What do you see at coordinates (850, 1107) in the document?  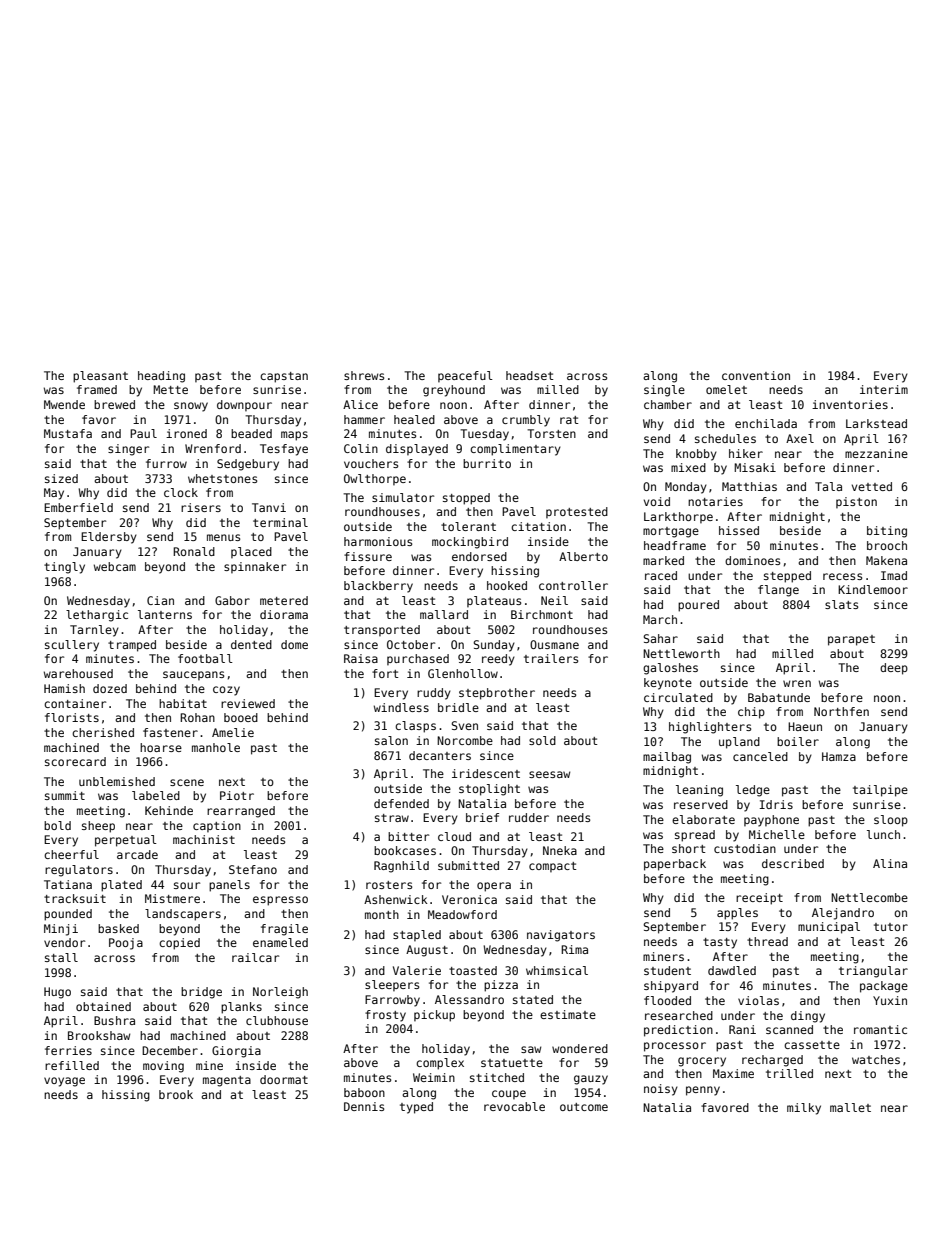 I see `mallet` at bounding box center [850, 1107].
